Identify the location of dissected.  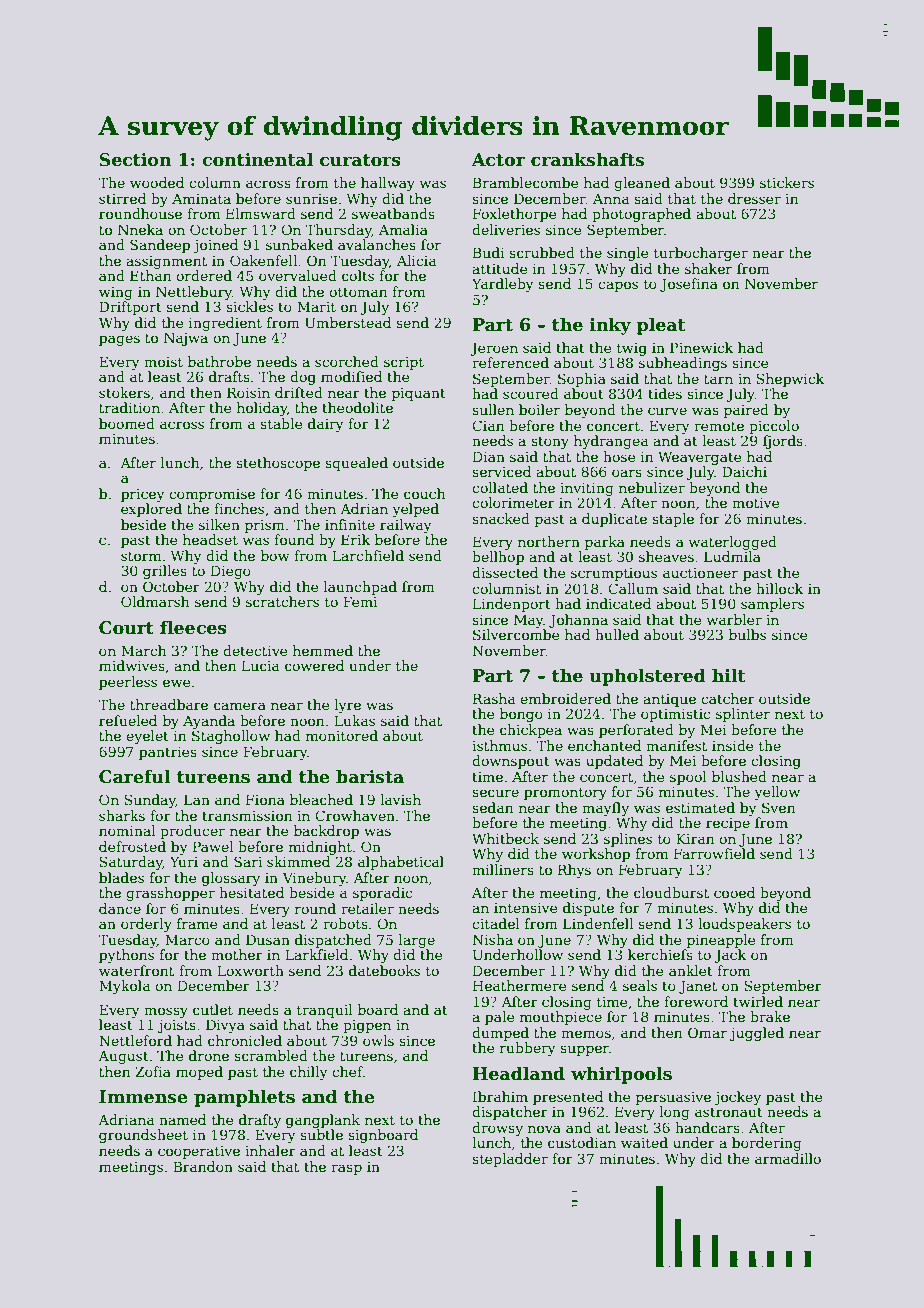
(505, 572).
